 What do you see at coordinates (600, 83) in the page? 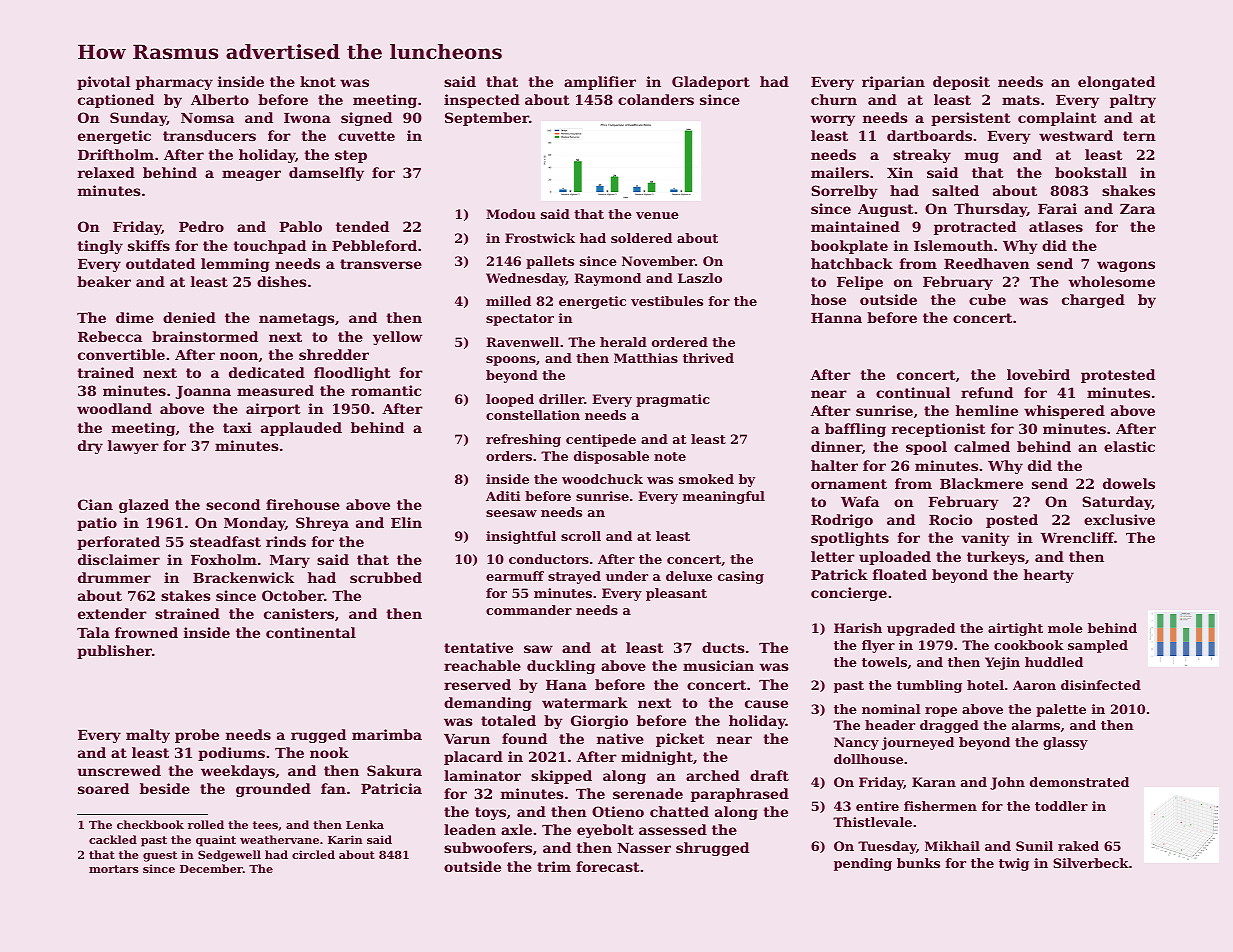
I see `amplifier` at bounding box center [600, 83].
